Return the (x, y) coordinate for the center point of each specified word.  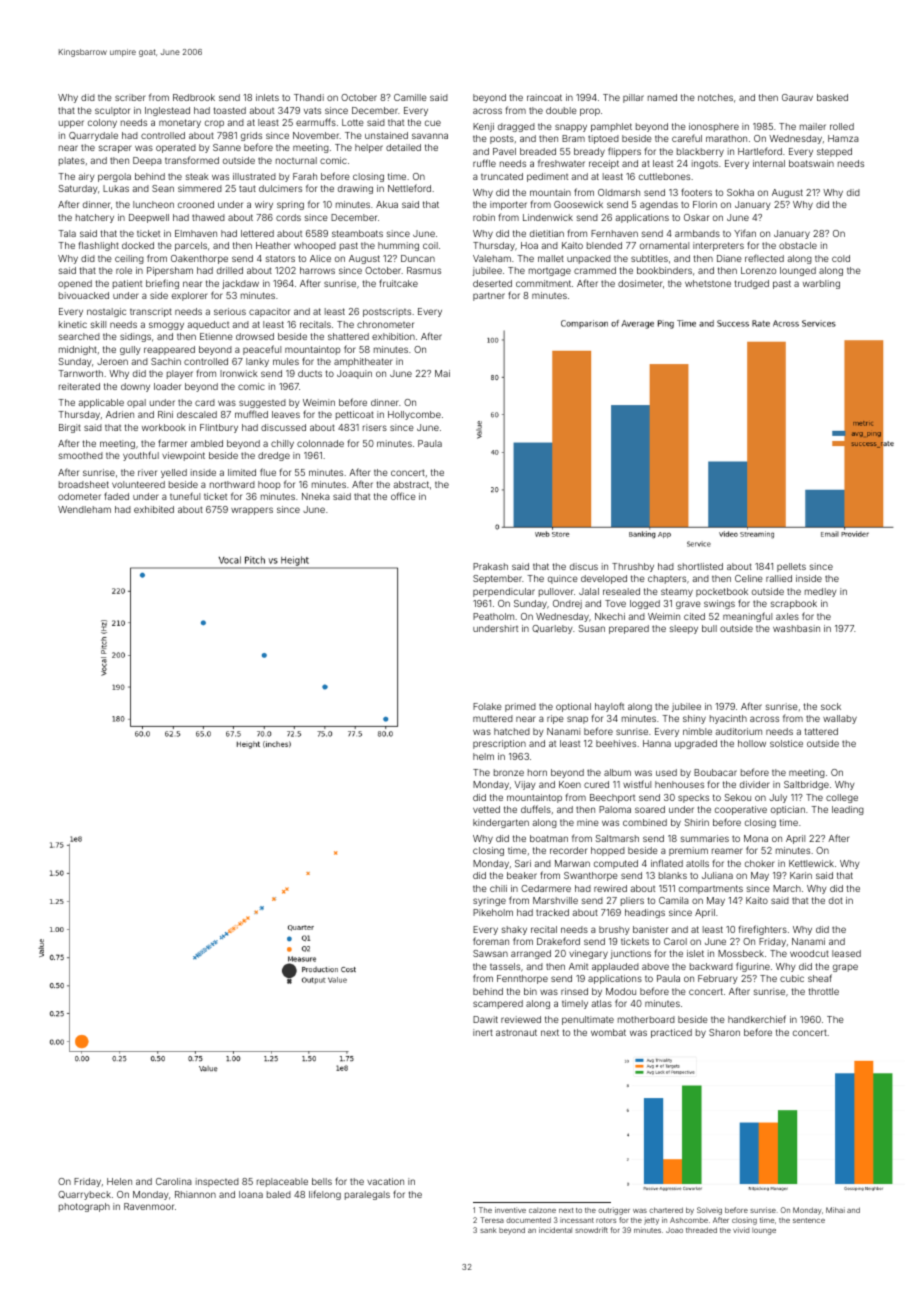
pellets (791, 567)
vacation (385, 1181)
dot (836, 900)
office (403, 496)
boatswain (811, 163)
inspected (217, 1182)
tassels (505, 966)
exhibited (154, 509)
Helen (119, 1181)
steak (197, 176)
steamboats (357, 233)
